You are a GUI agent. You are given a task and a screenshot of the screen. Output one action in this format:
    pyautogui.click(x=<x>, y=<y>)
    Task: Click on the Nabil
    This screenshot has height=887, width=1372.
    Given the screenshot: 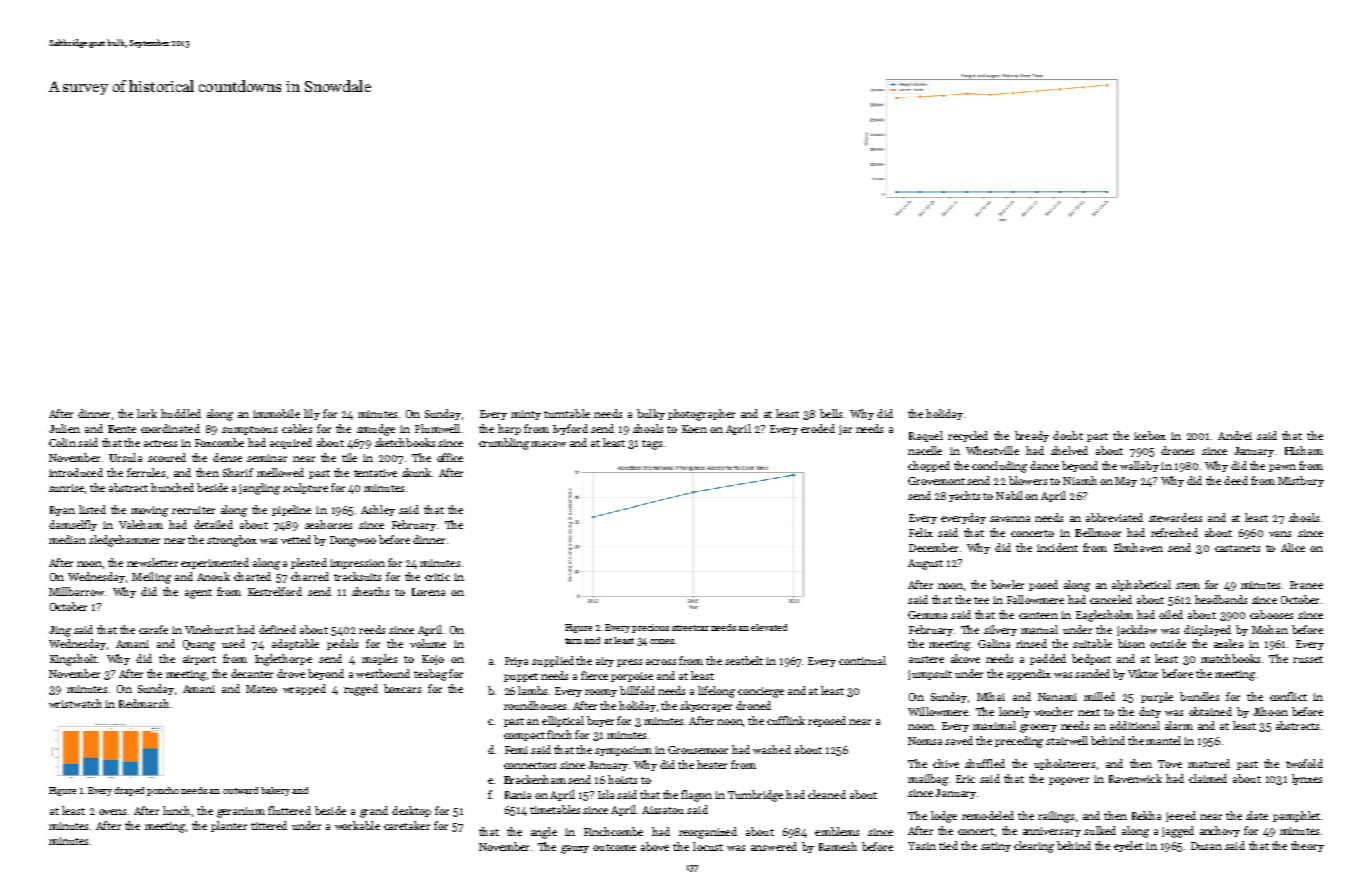 What is the action you would take?
    pyautogui.click(x=1009, y=495)
